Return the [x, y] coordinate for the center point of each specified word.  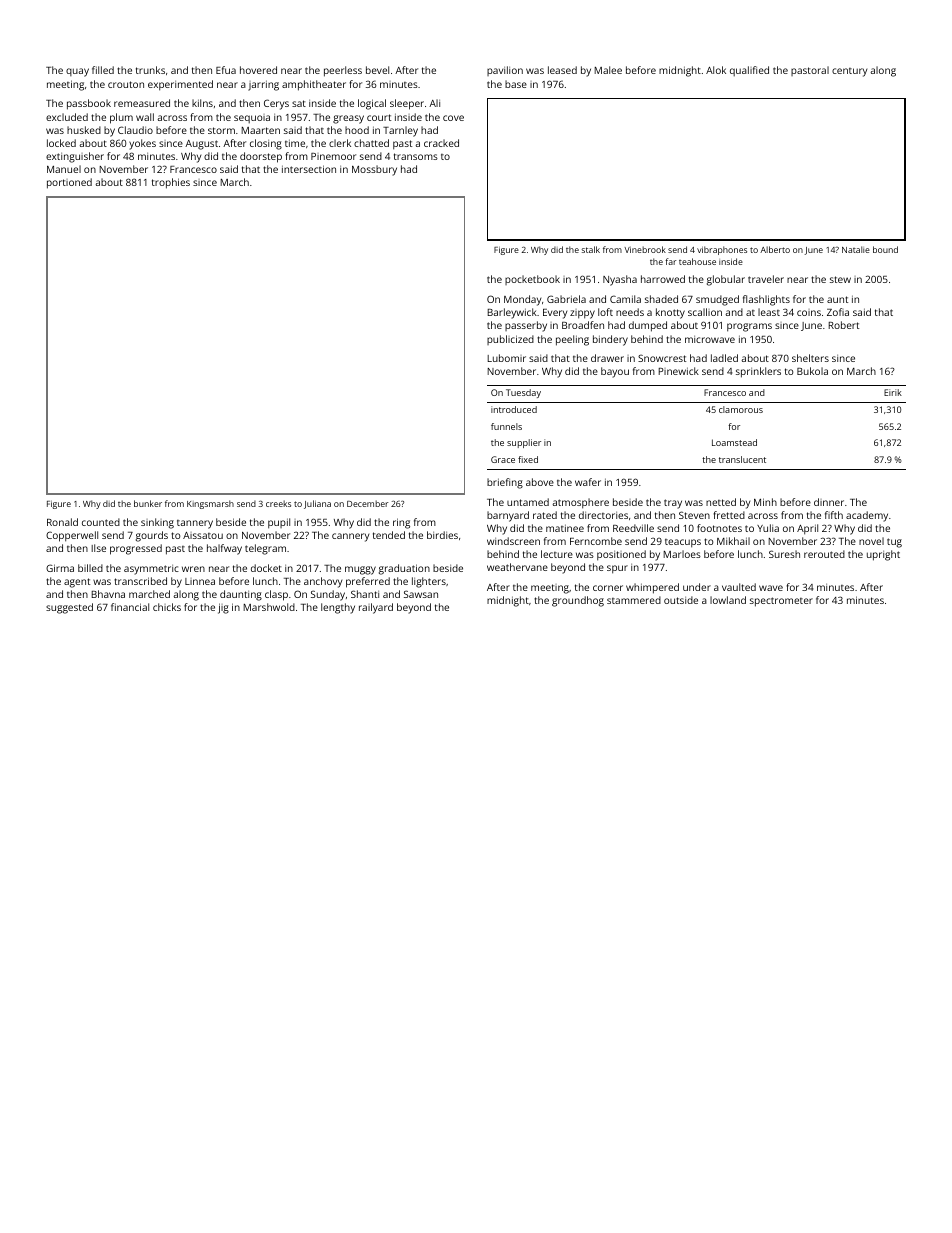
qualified [749, 71]
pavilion [505, 71]
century [849, 72]
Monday [522, 300]
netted [721, 502]
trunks [150, 70]
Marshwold [269, 607]
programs [749, 327]
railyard [376, 608]
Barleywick [512, 313]
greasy [348, 119]
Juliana [317, 504]
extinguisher [75, 157]
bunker [148, 503]
